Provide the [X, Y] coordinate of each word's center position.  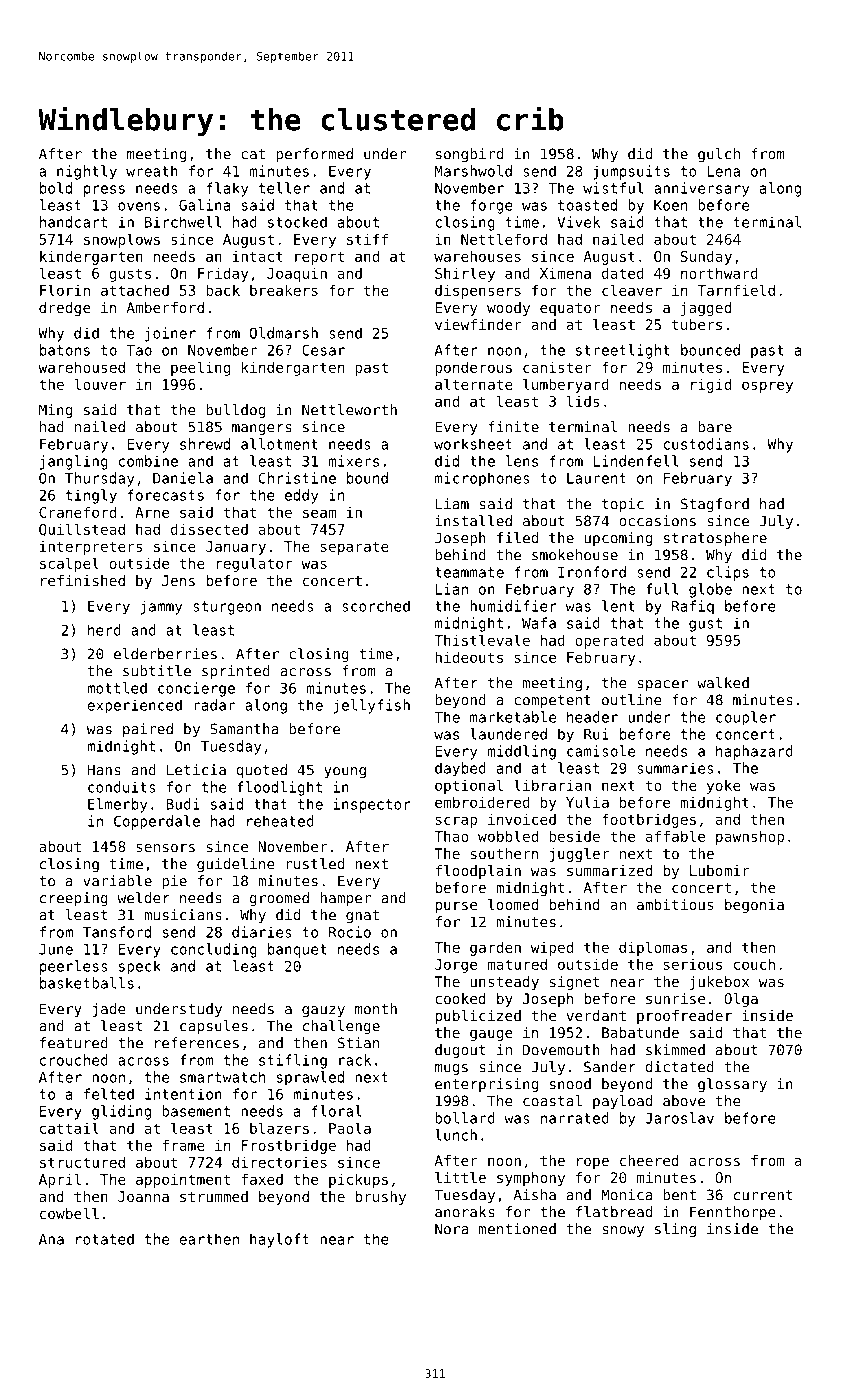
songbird [469, 155]
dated [623, 273]
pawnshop [750, 837]
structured [82, 1162]
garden [495, 948]
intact [258, 256]
